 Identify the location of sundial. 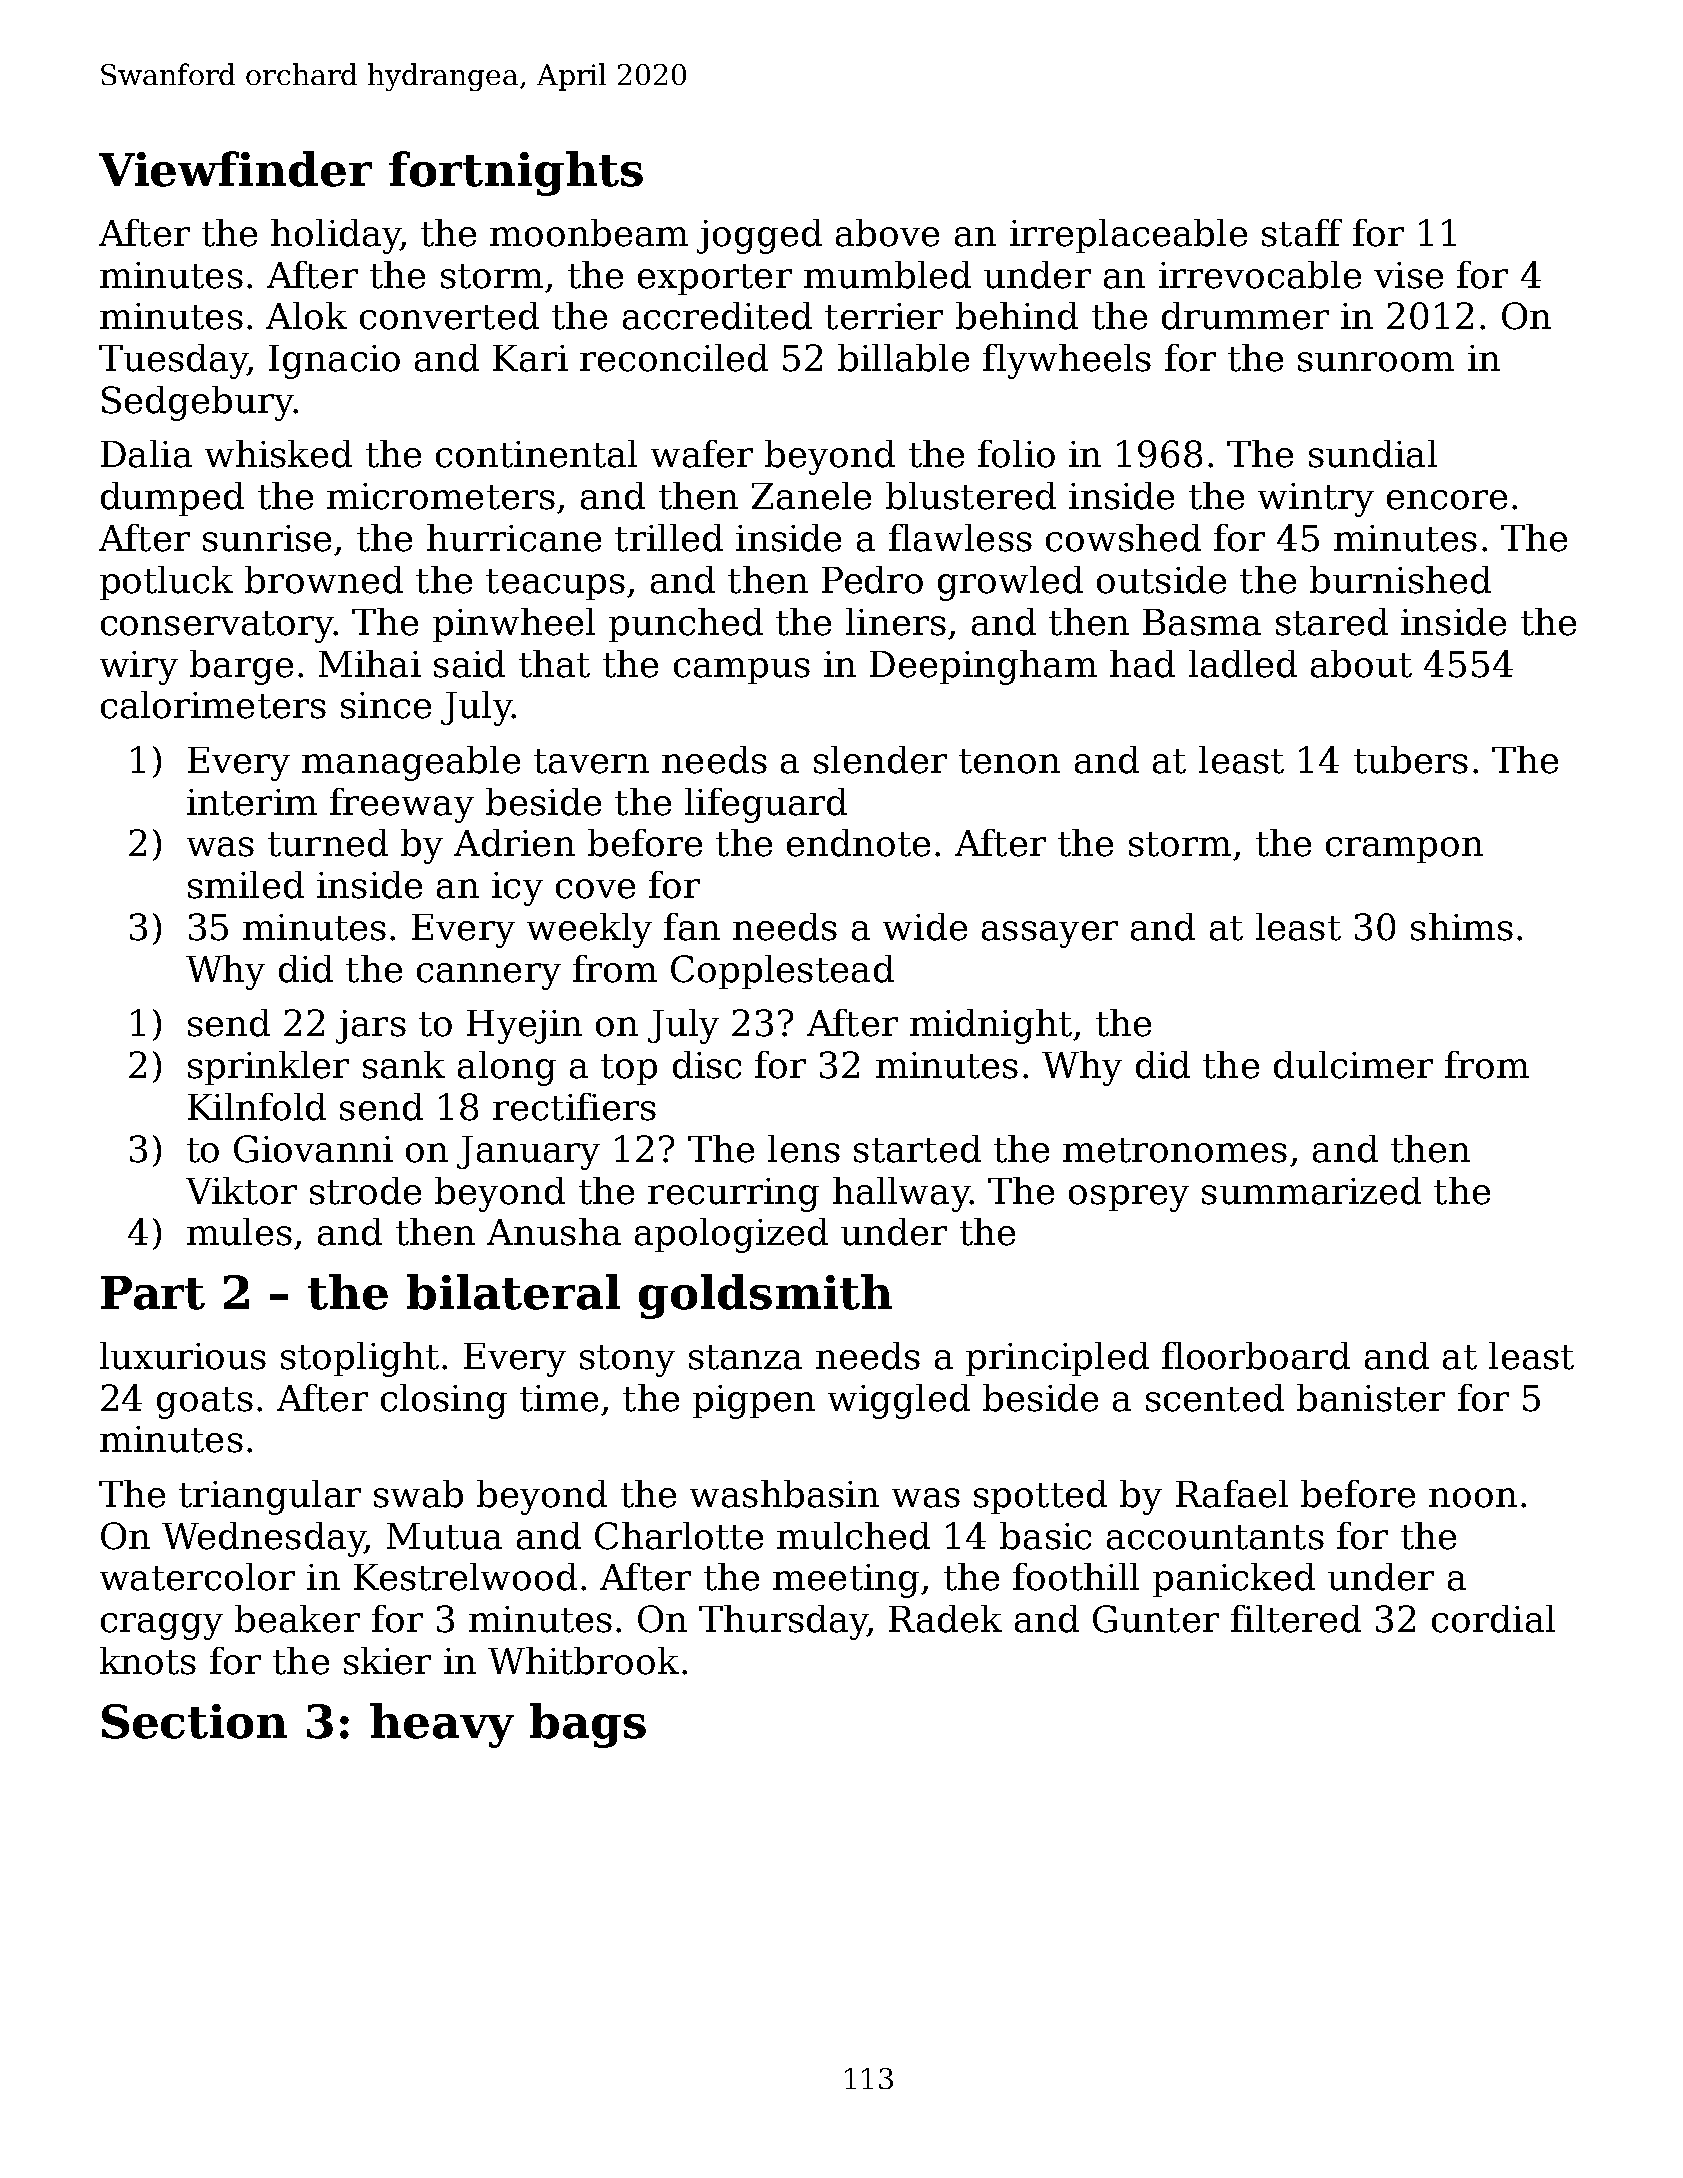
(1373, 454).
